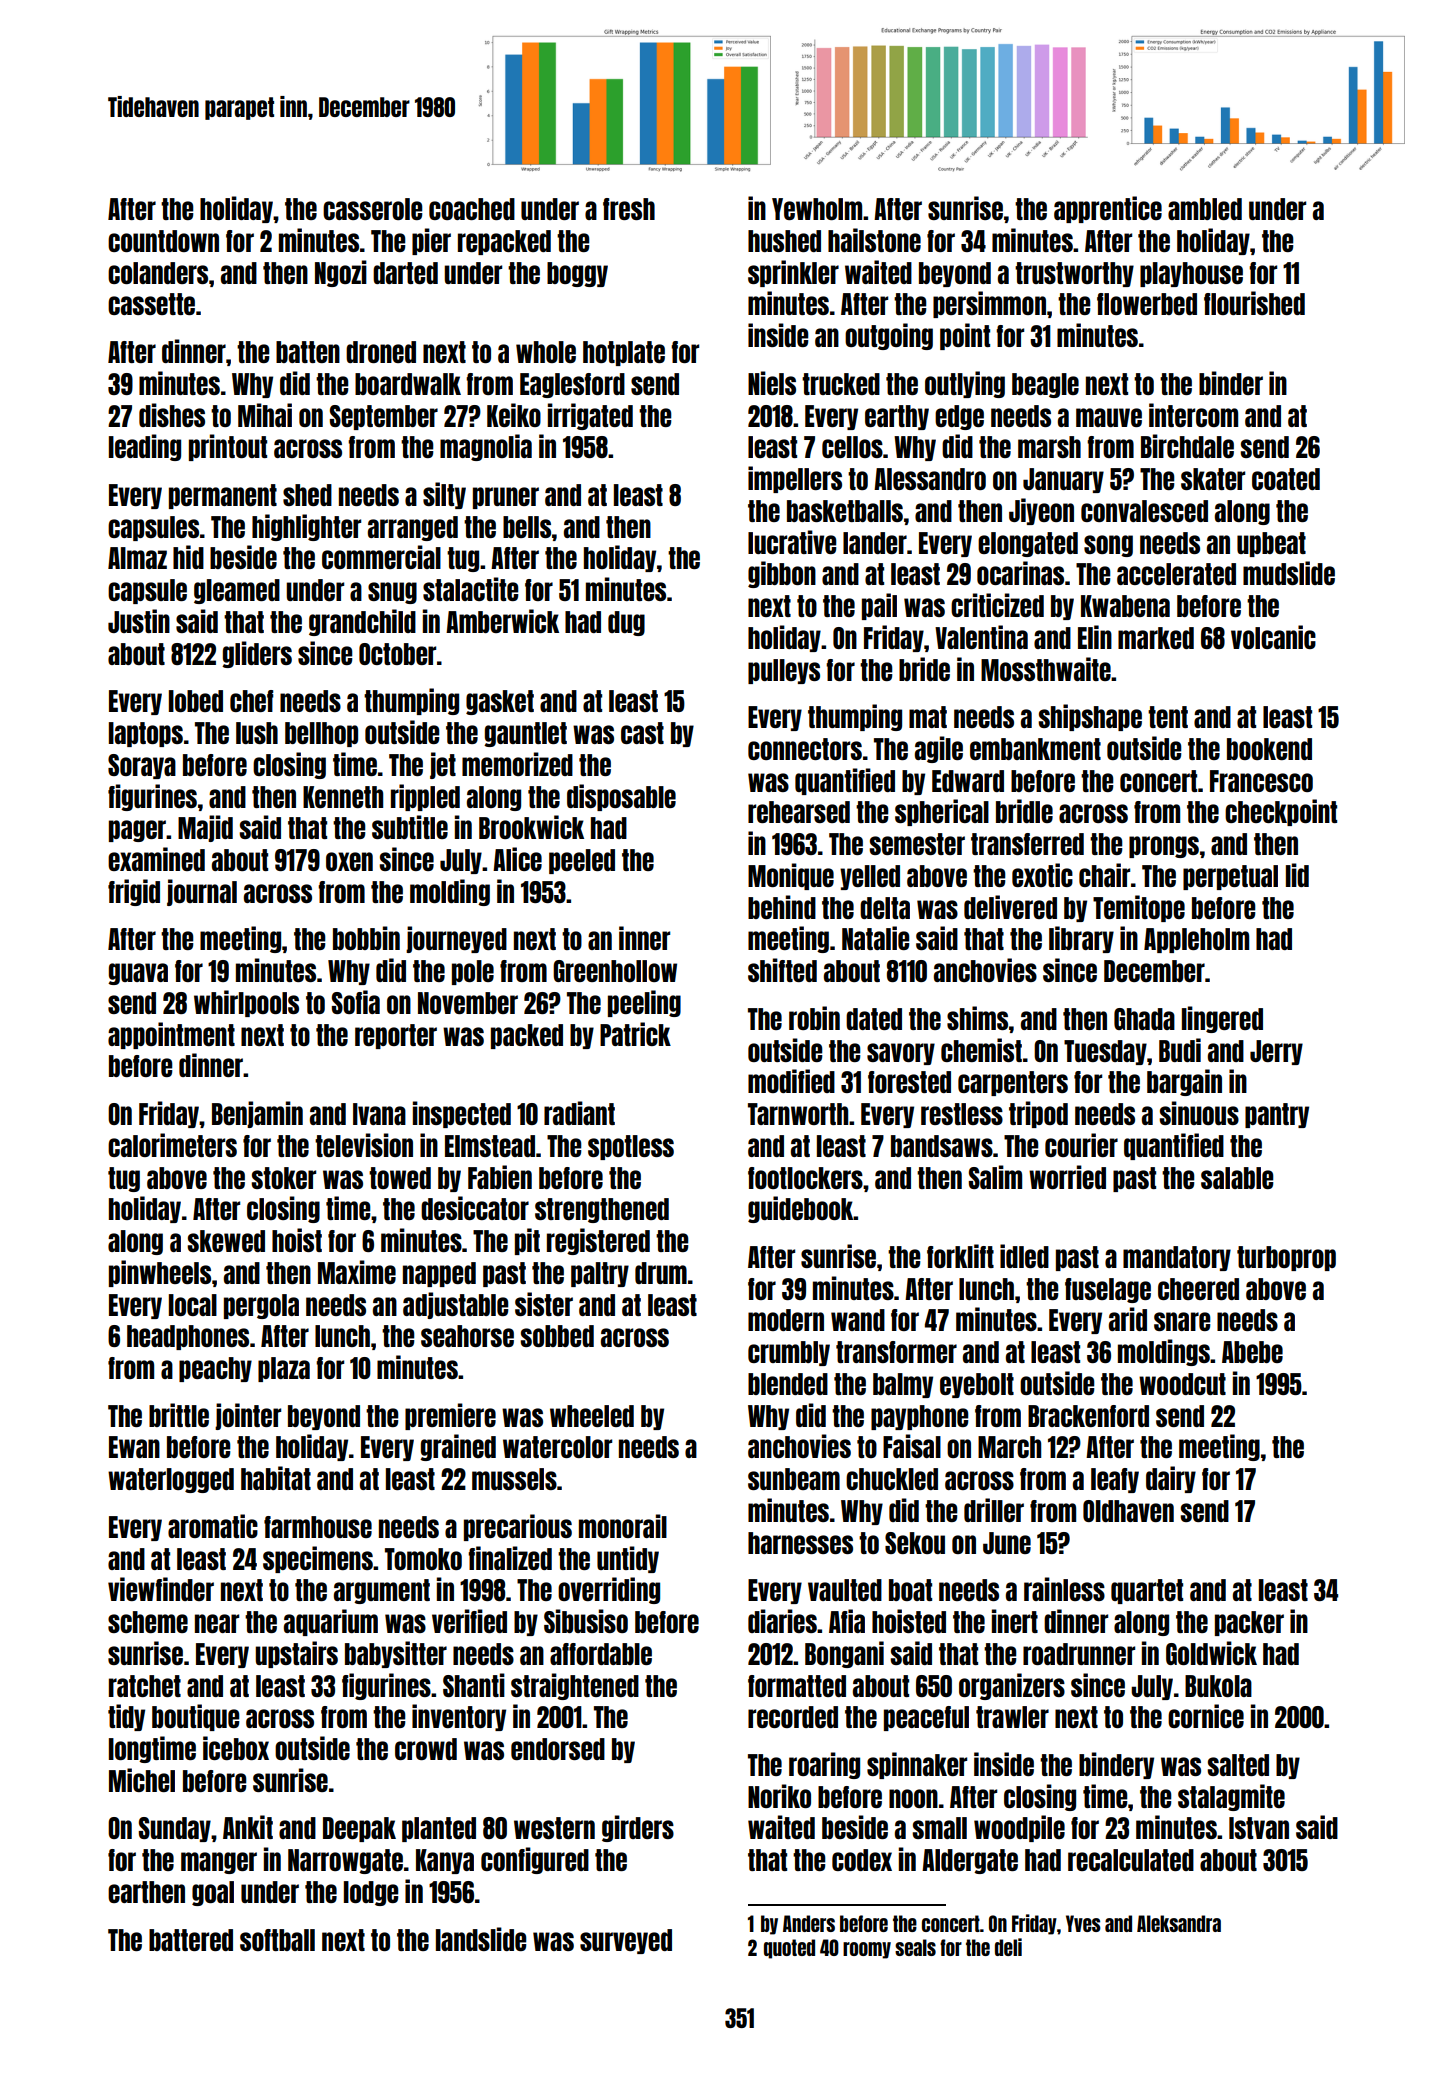 The height and width of the screenshot is (2100, 1450). What do you see at coordinates (909, 1082) in the screenshot?
I see `forested` at bounding box center [909, 1082].
